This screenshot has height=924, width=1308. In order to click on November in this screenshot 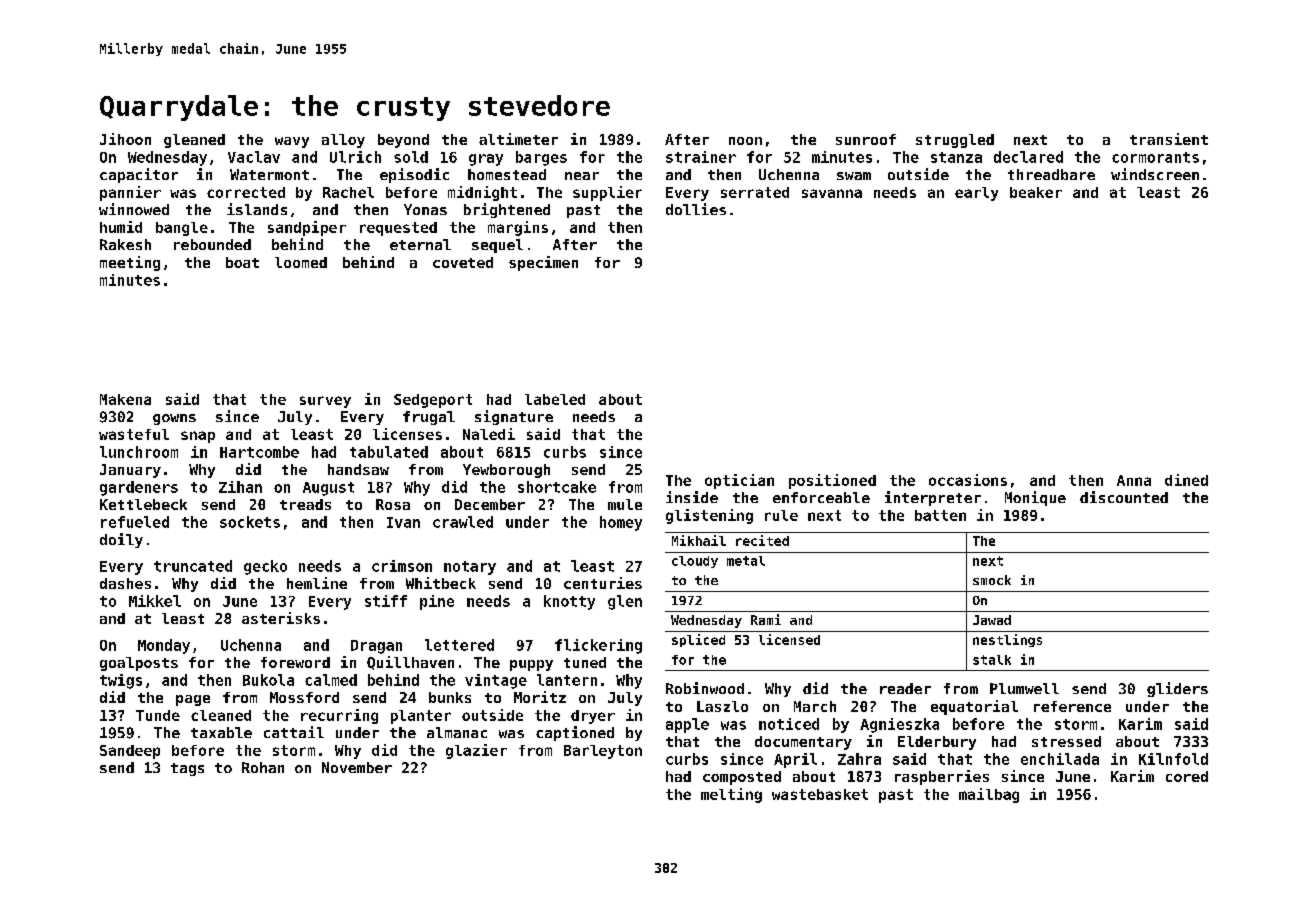, I will do `click(357, 767)`.
